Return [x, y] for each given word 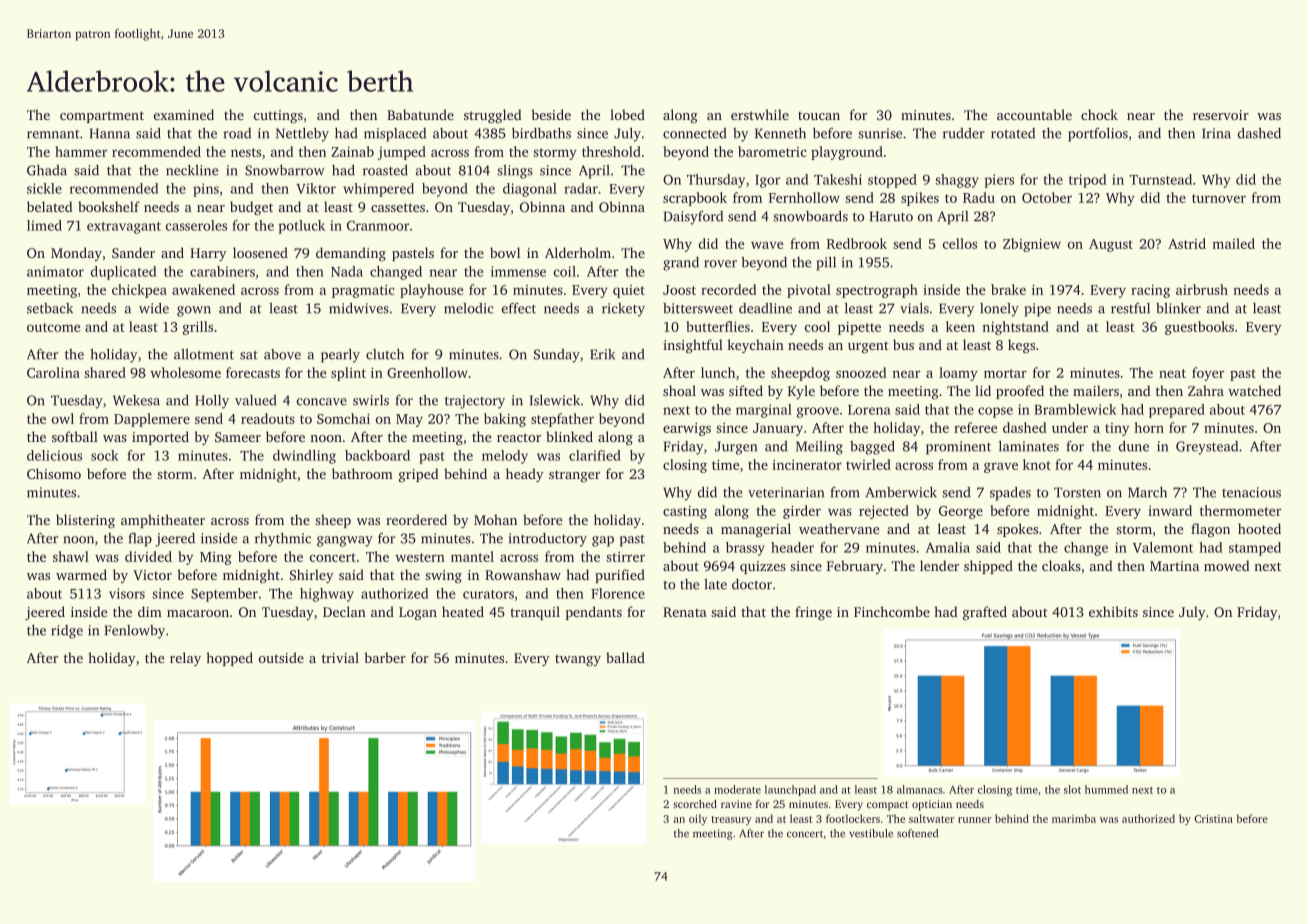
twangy [578, 660]
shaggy [957, 181]
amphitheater [163, 521]
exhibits [1113, 611]
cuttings [278, 116]
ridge [67, 632]
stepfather [562, 420]
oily [698, 820]
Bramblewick [1075, 409]
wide [154, 308]
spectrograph [877, 291]
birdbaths [541, 133]
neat [1172, 373]
